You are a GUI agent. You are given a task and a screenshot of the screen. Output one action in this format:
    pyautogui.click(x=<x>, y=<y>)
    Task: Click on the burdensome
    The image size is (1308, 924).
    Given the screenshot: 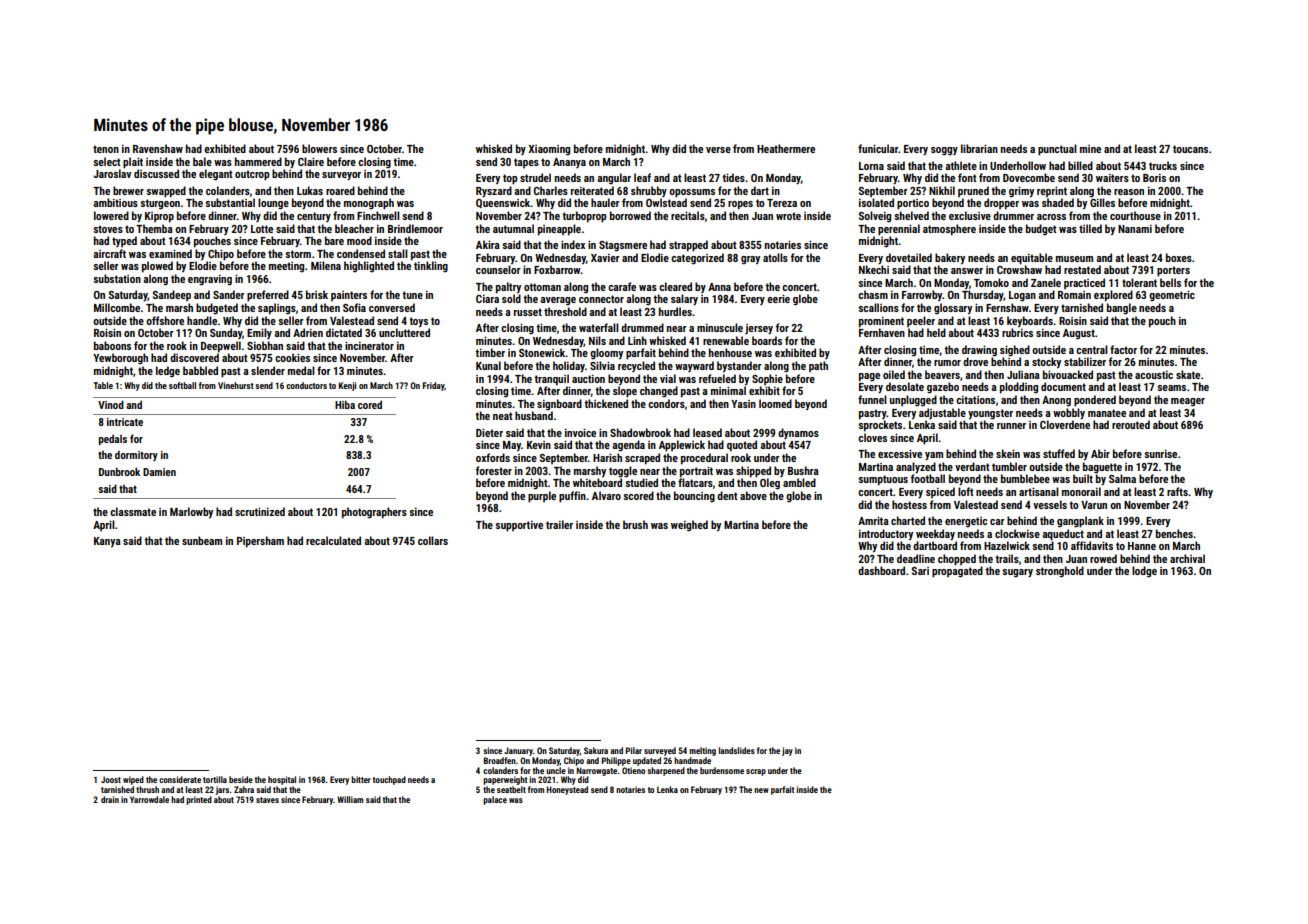 What is the action you would take?
    pyautogui.click(x=722, y=770)
